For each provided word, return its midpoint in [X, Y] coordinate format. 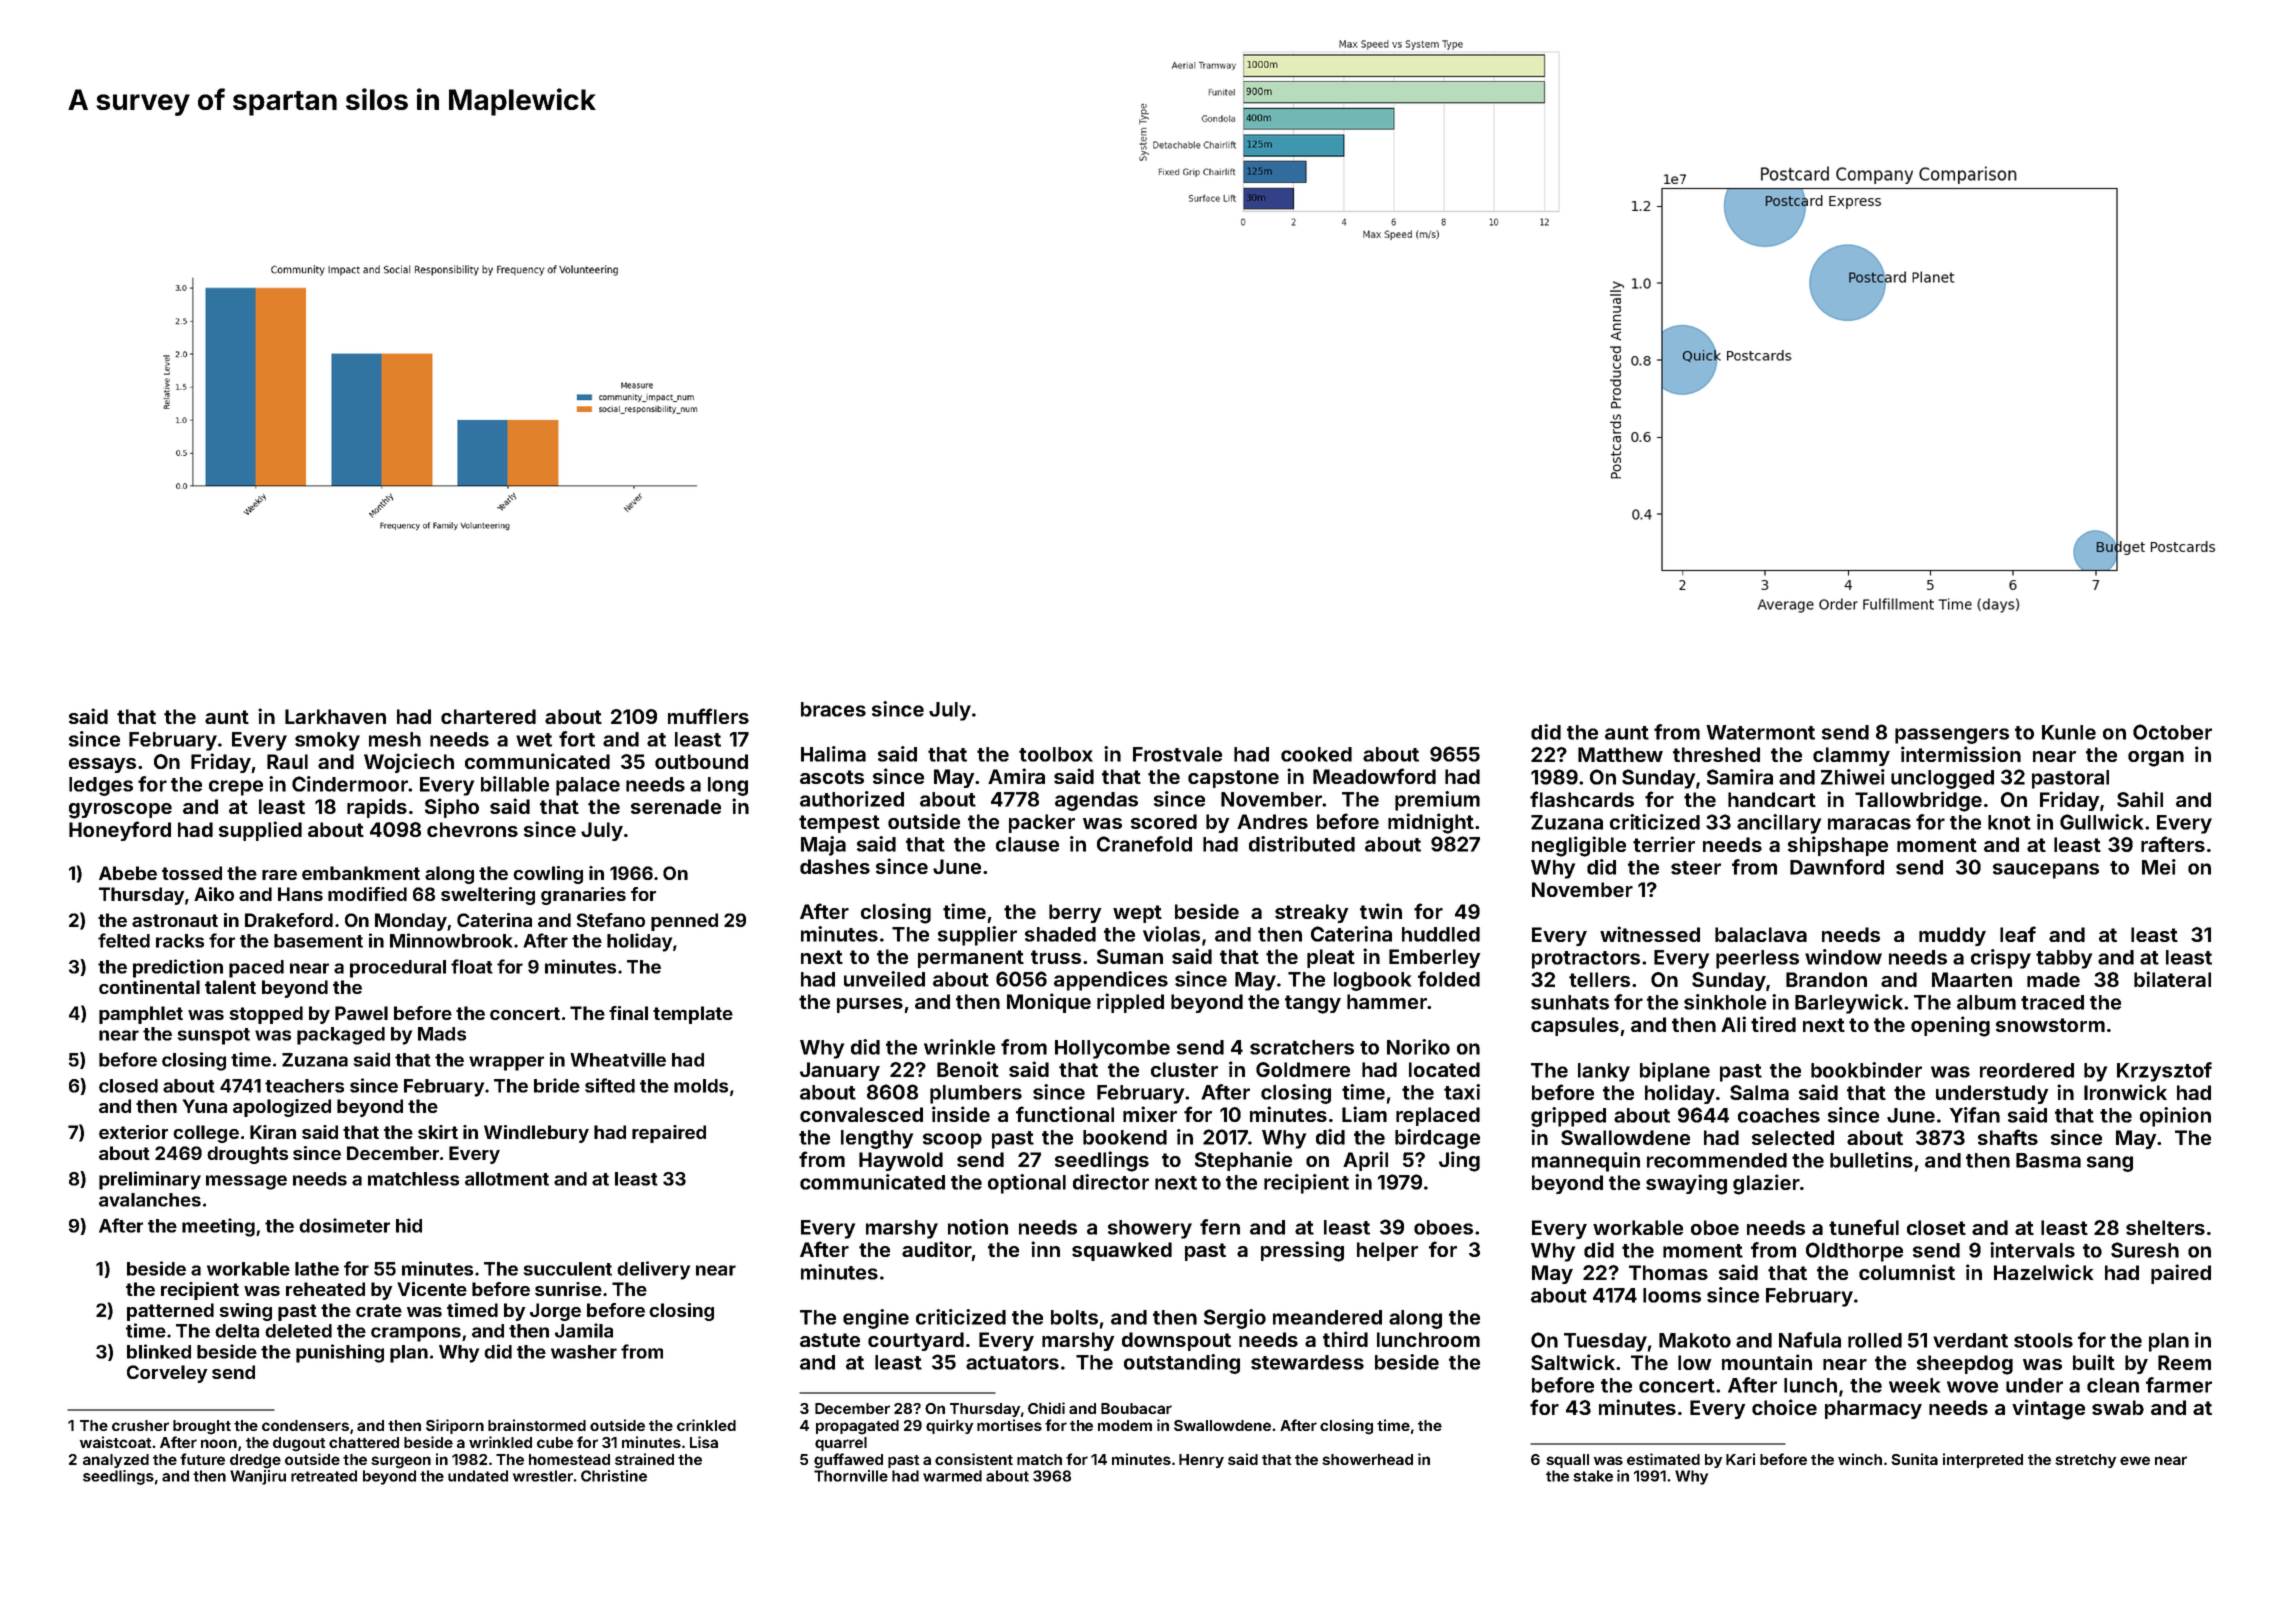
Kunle [2069, 732]
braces [833, 709]
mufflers [708, 716]
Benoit [968, 1069]
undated [478, 1476]
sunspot [214, 1036]
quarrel [841, 1444]
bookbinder [1866, 1070]
